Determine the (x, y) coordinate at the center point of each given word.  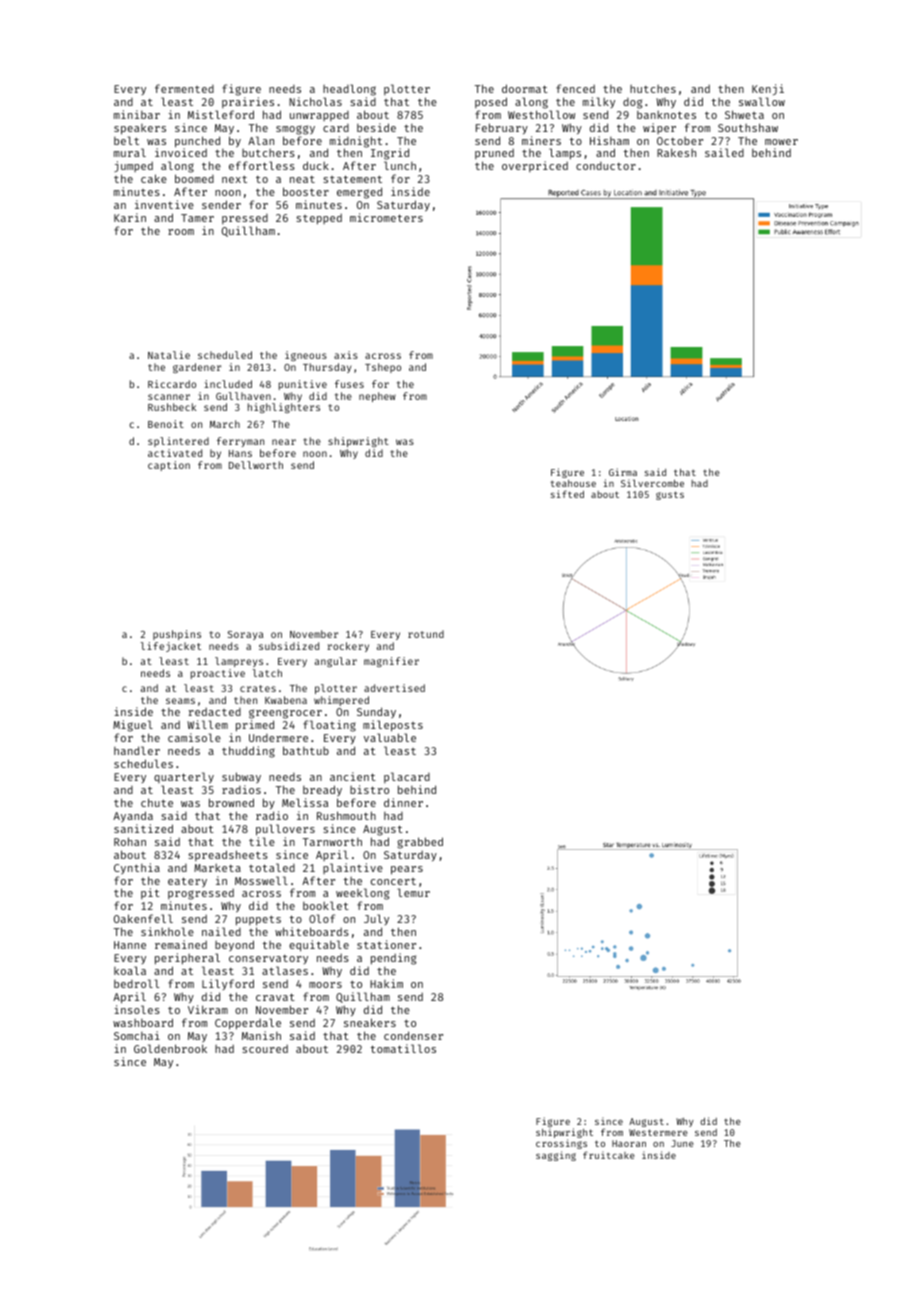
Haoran (629, 1143)
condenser (413, 1035)
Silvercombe (652, 483)
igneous (306, 356)
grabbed (420, 843)
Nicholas (315, 101)
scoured (265, 1049)
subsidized (289, 646)
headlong (349, 90)
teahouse (573, 483)
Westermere (658, 1132)
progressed (201, 894)
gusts (670, 495)
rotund (426, 634)
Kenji (768, 89)
